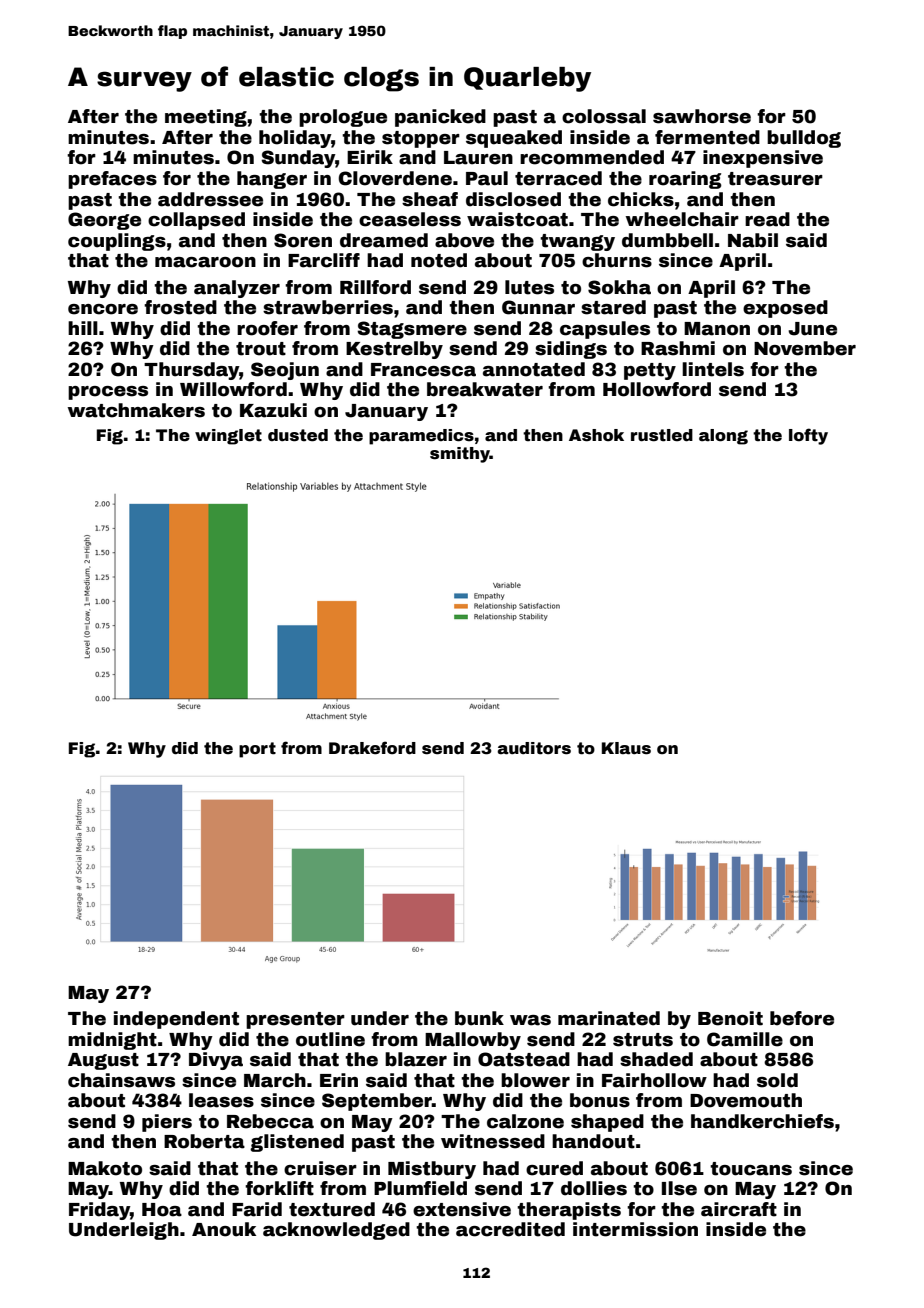 The image size is (924, 1308). I want to click on collapsed, so click(196, 221).
